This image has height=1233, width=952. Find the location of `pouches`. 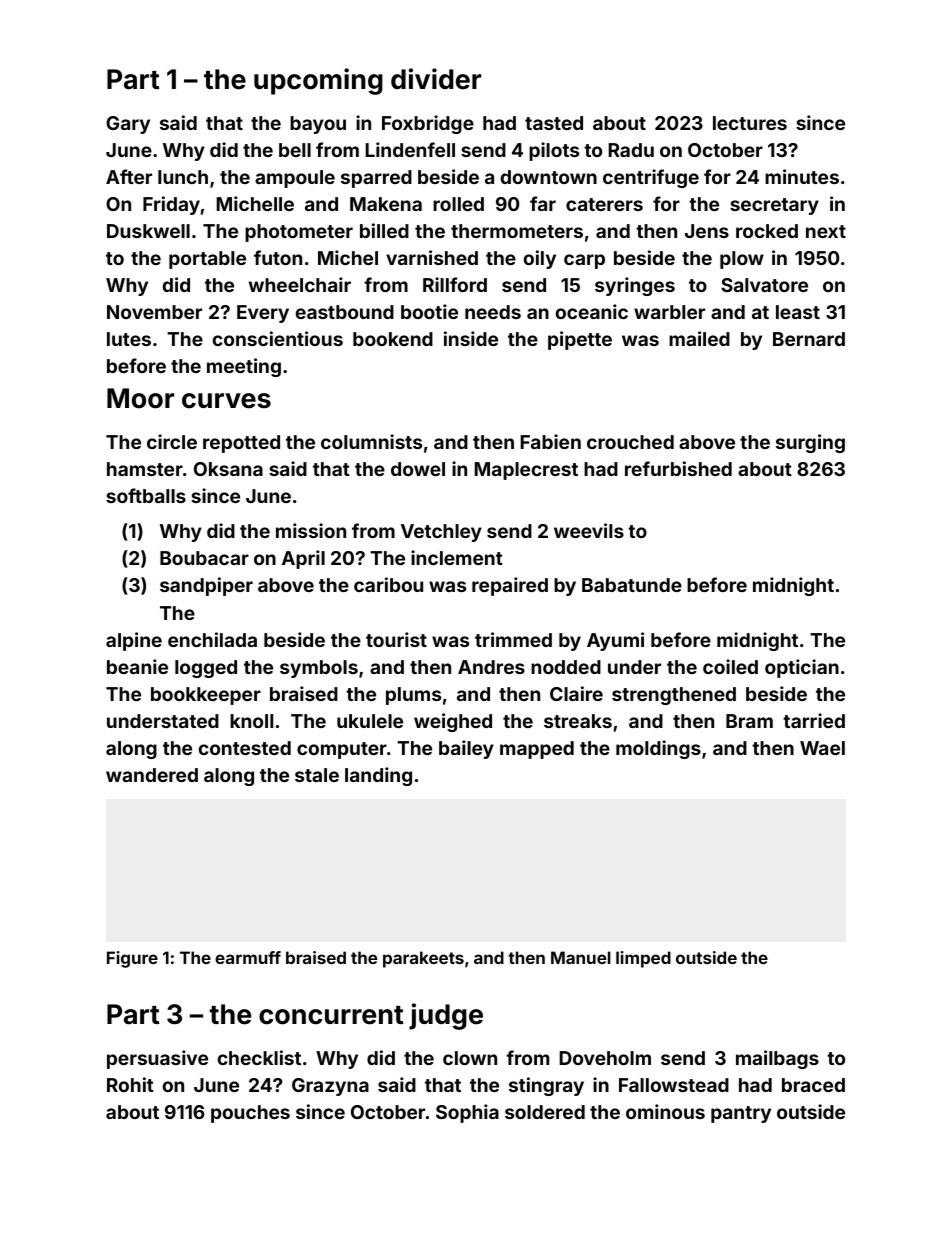

pouches is located at coordinates (250, 1114).
